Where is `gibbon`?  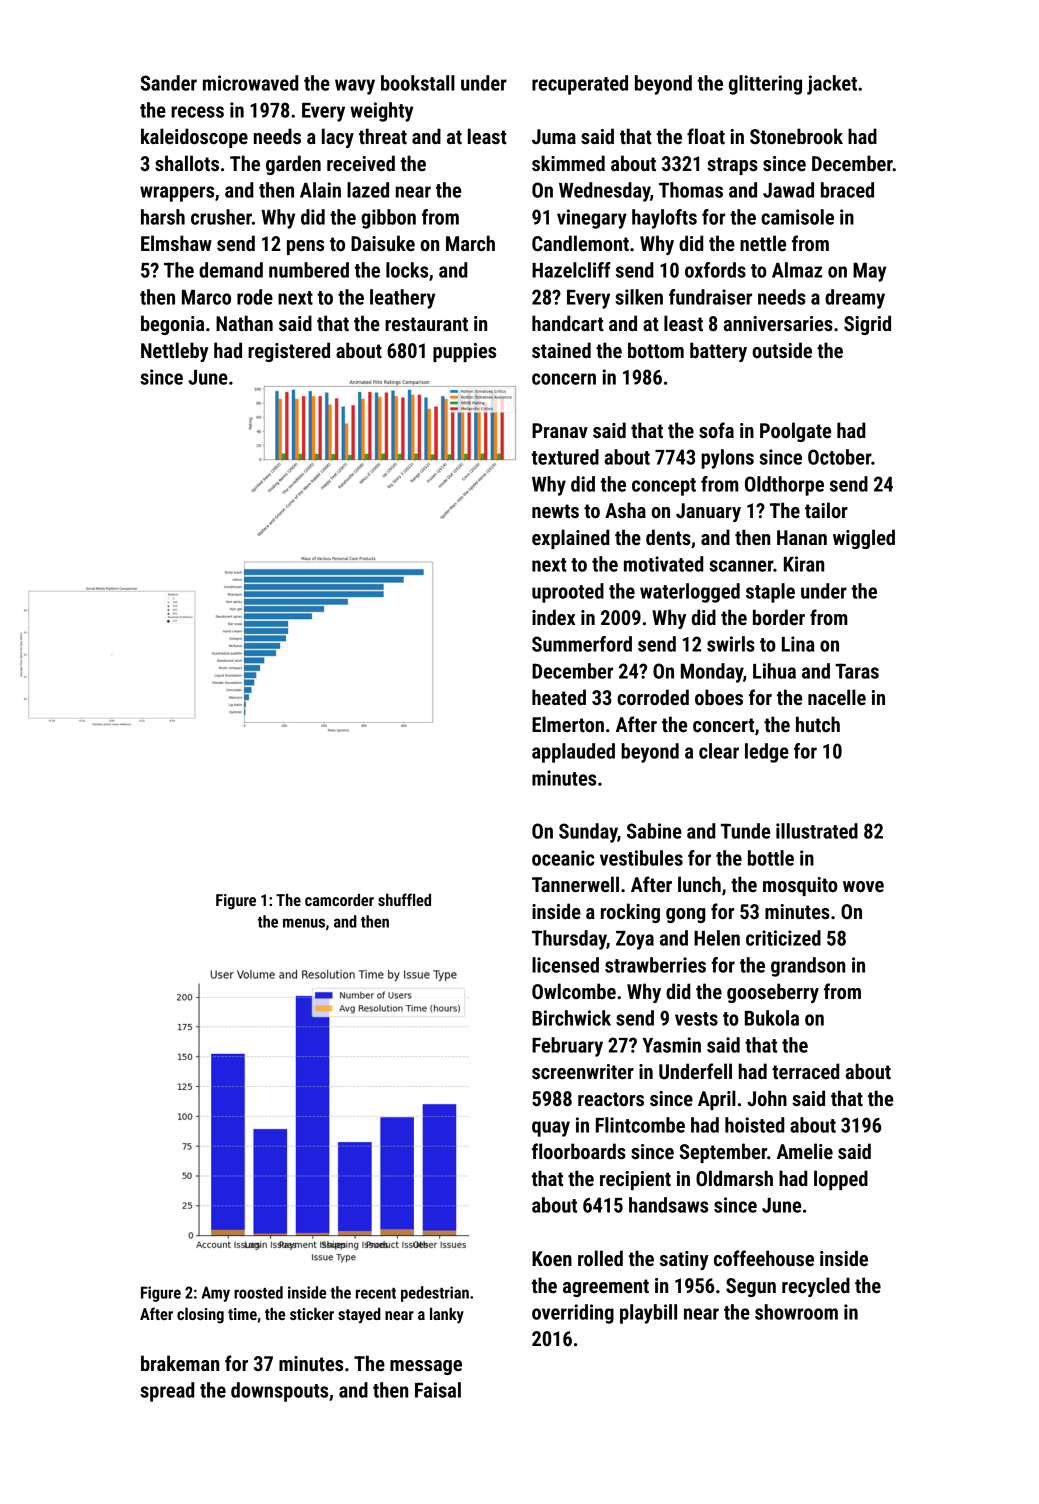
gibbon is located at coordinates (388, 219).
